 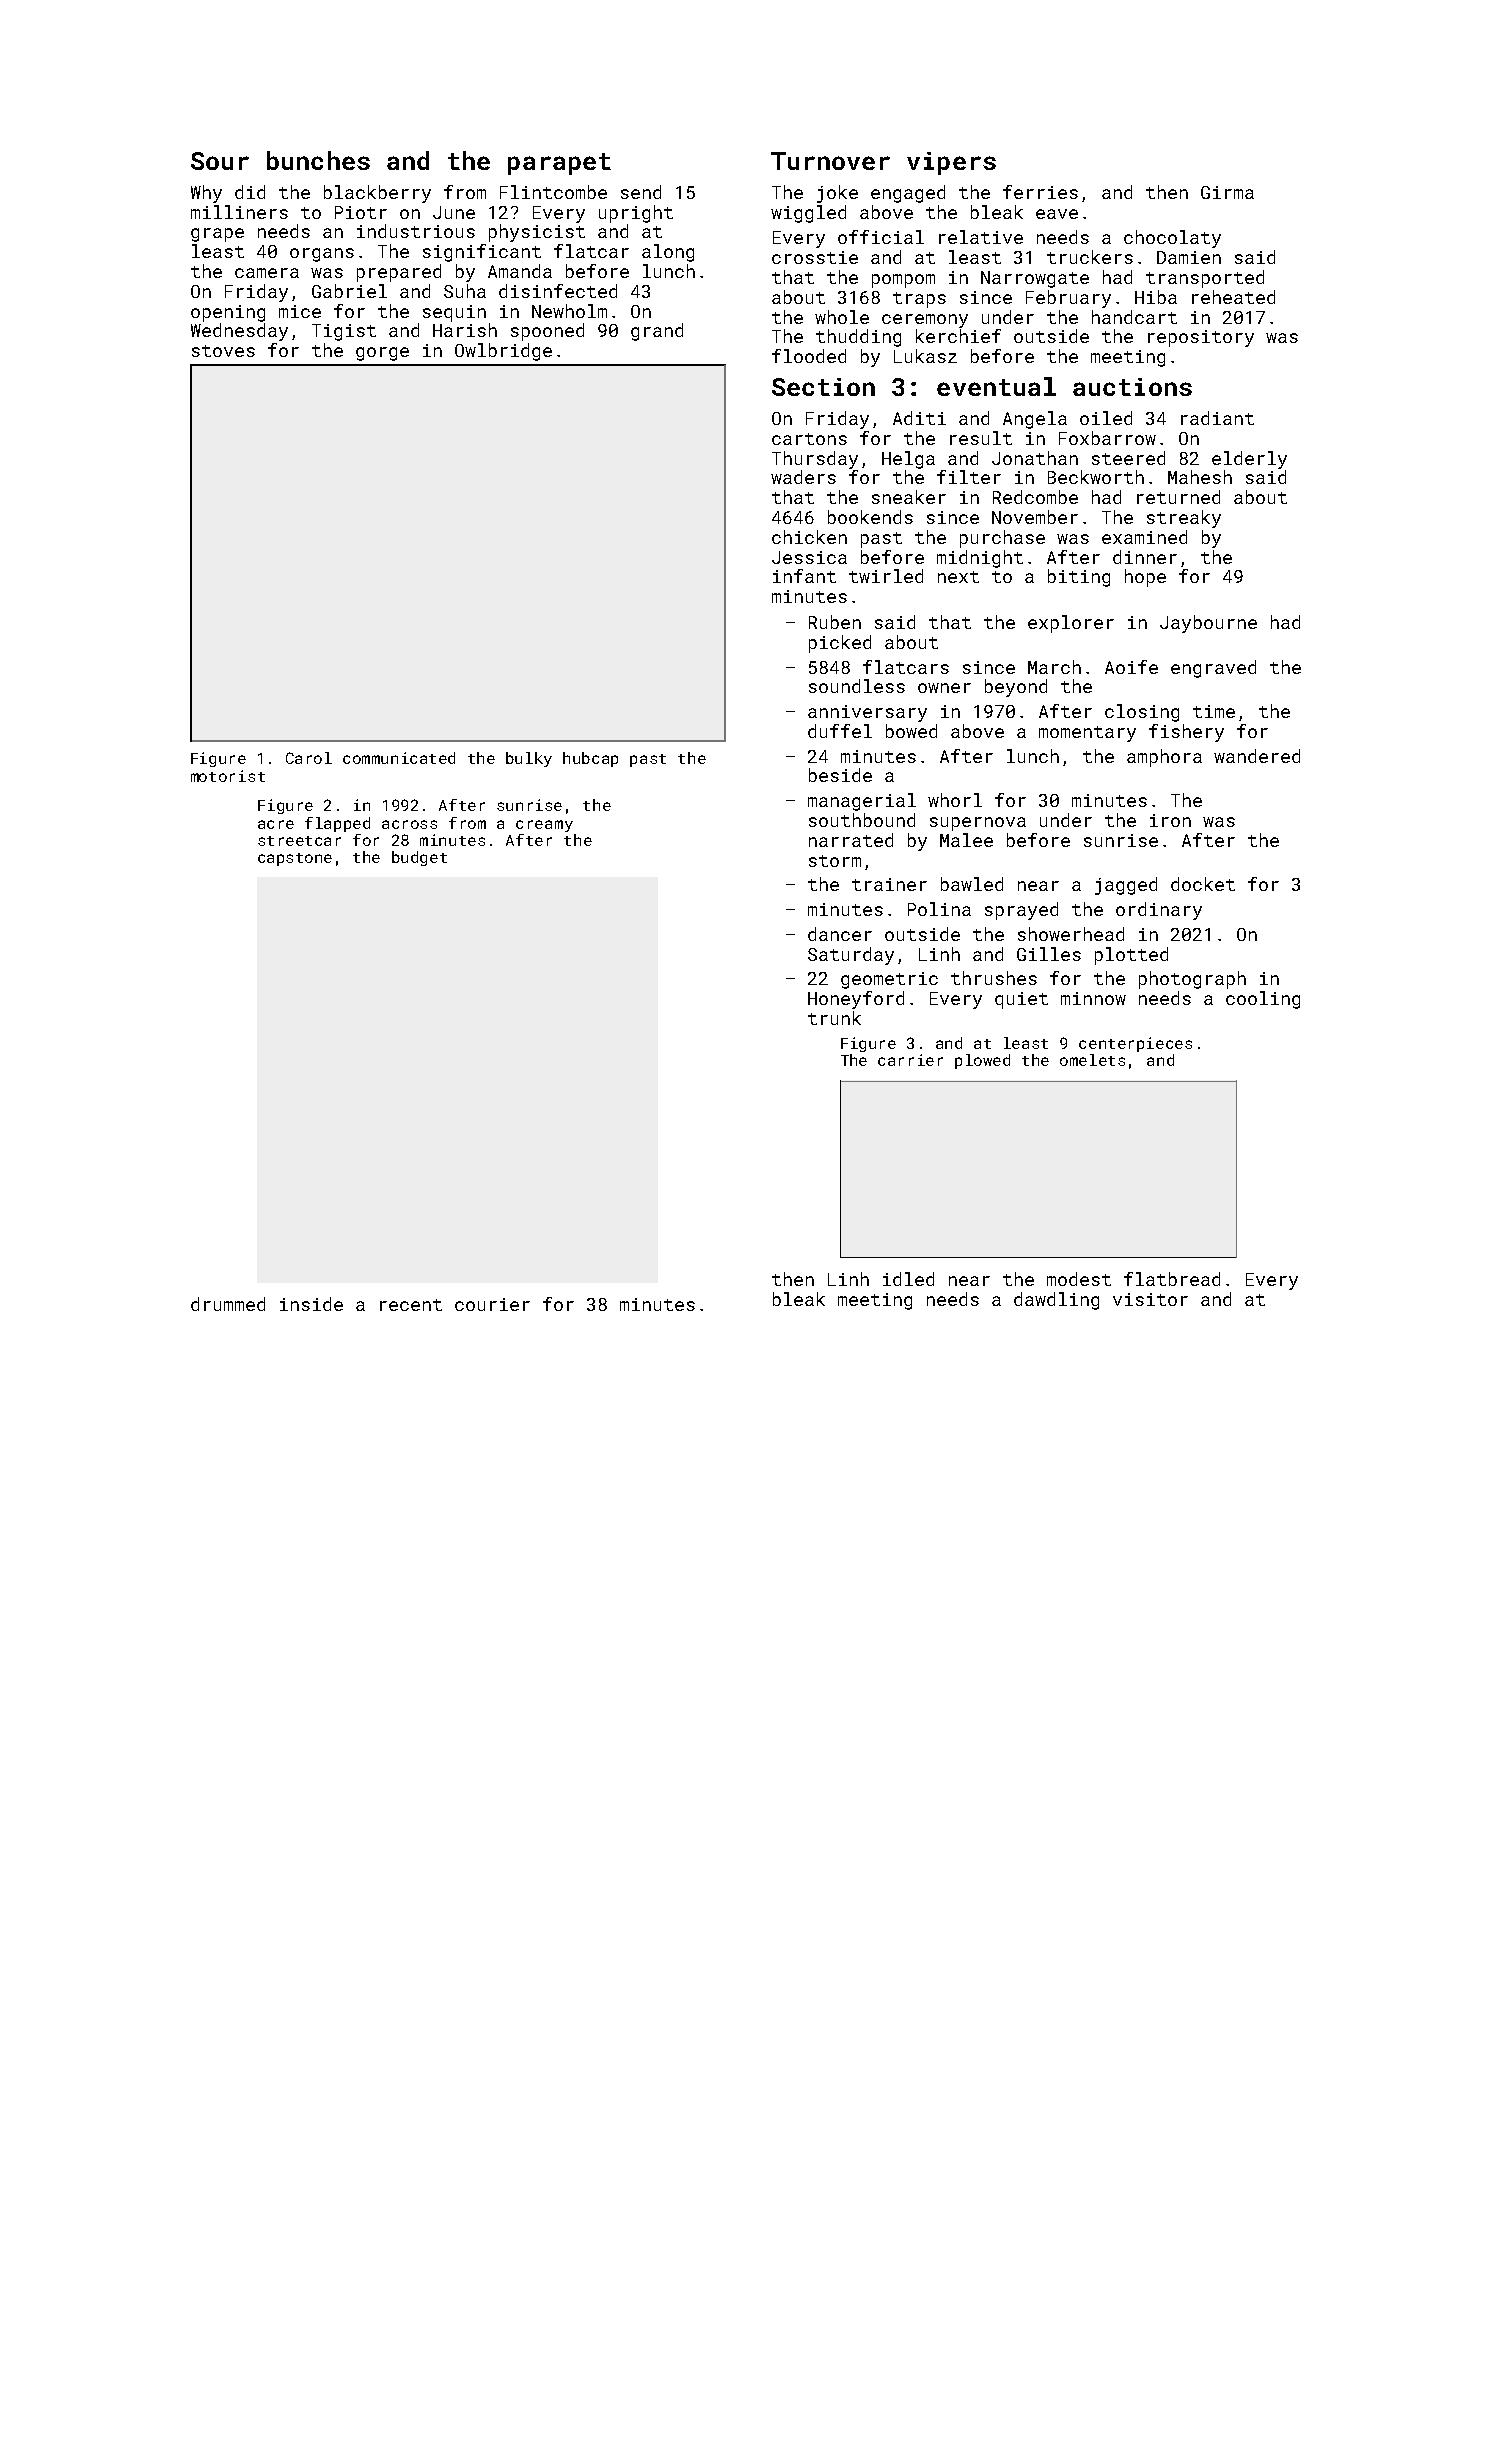 I want to click on creamy, so click(x=544, y=826).
